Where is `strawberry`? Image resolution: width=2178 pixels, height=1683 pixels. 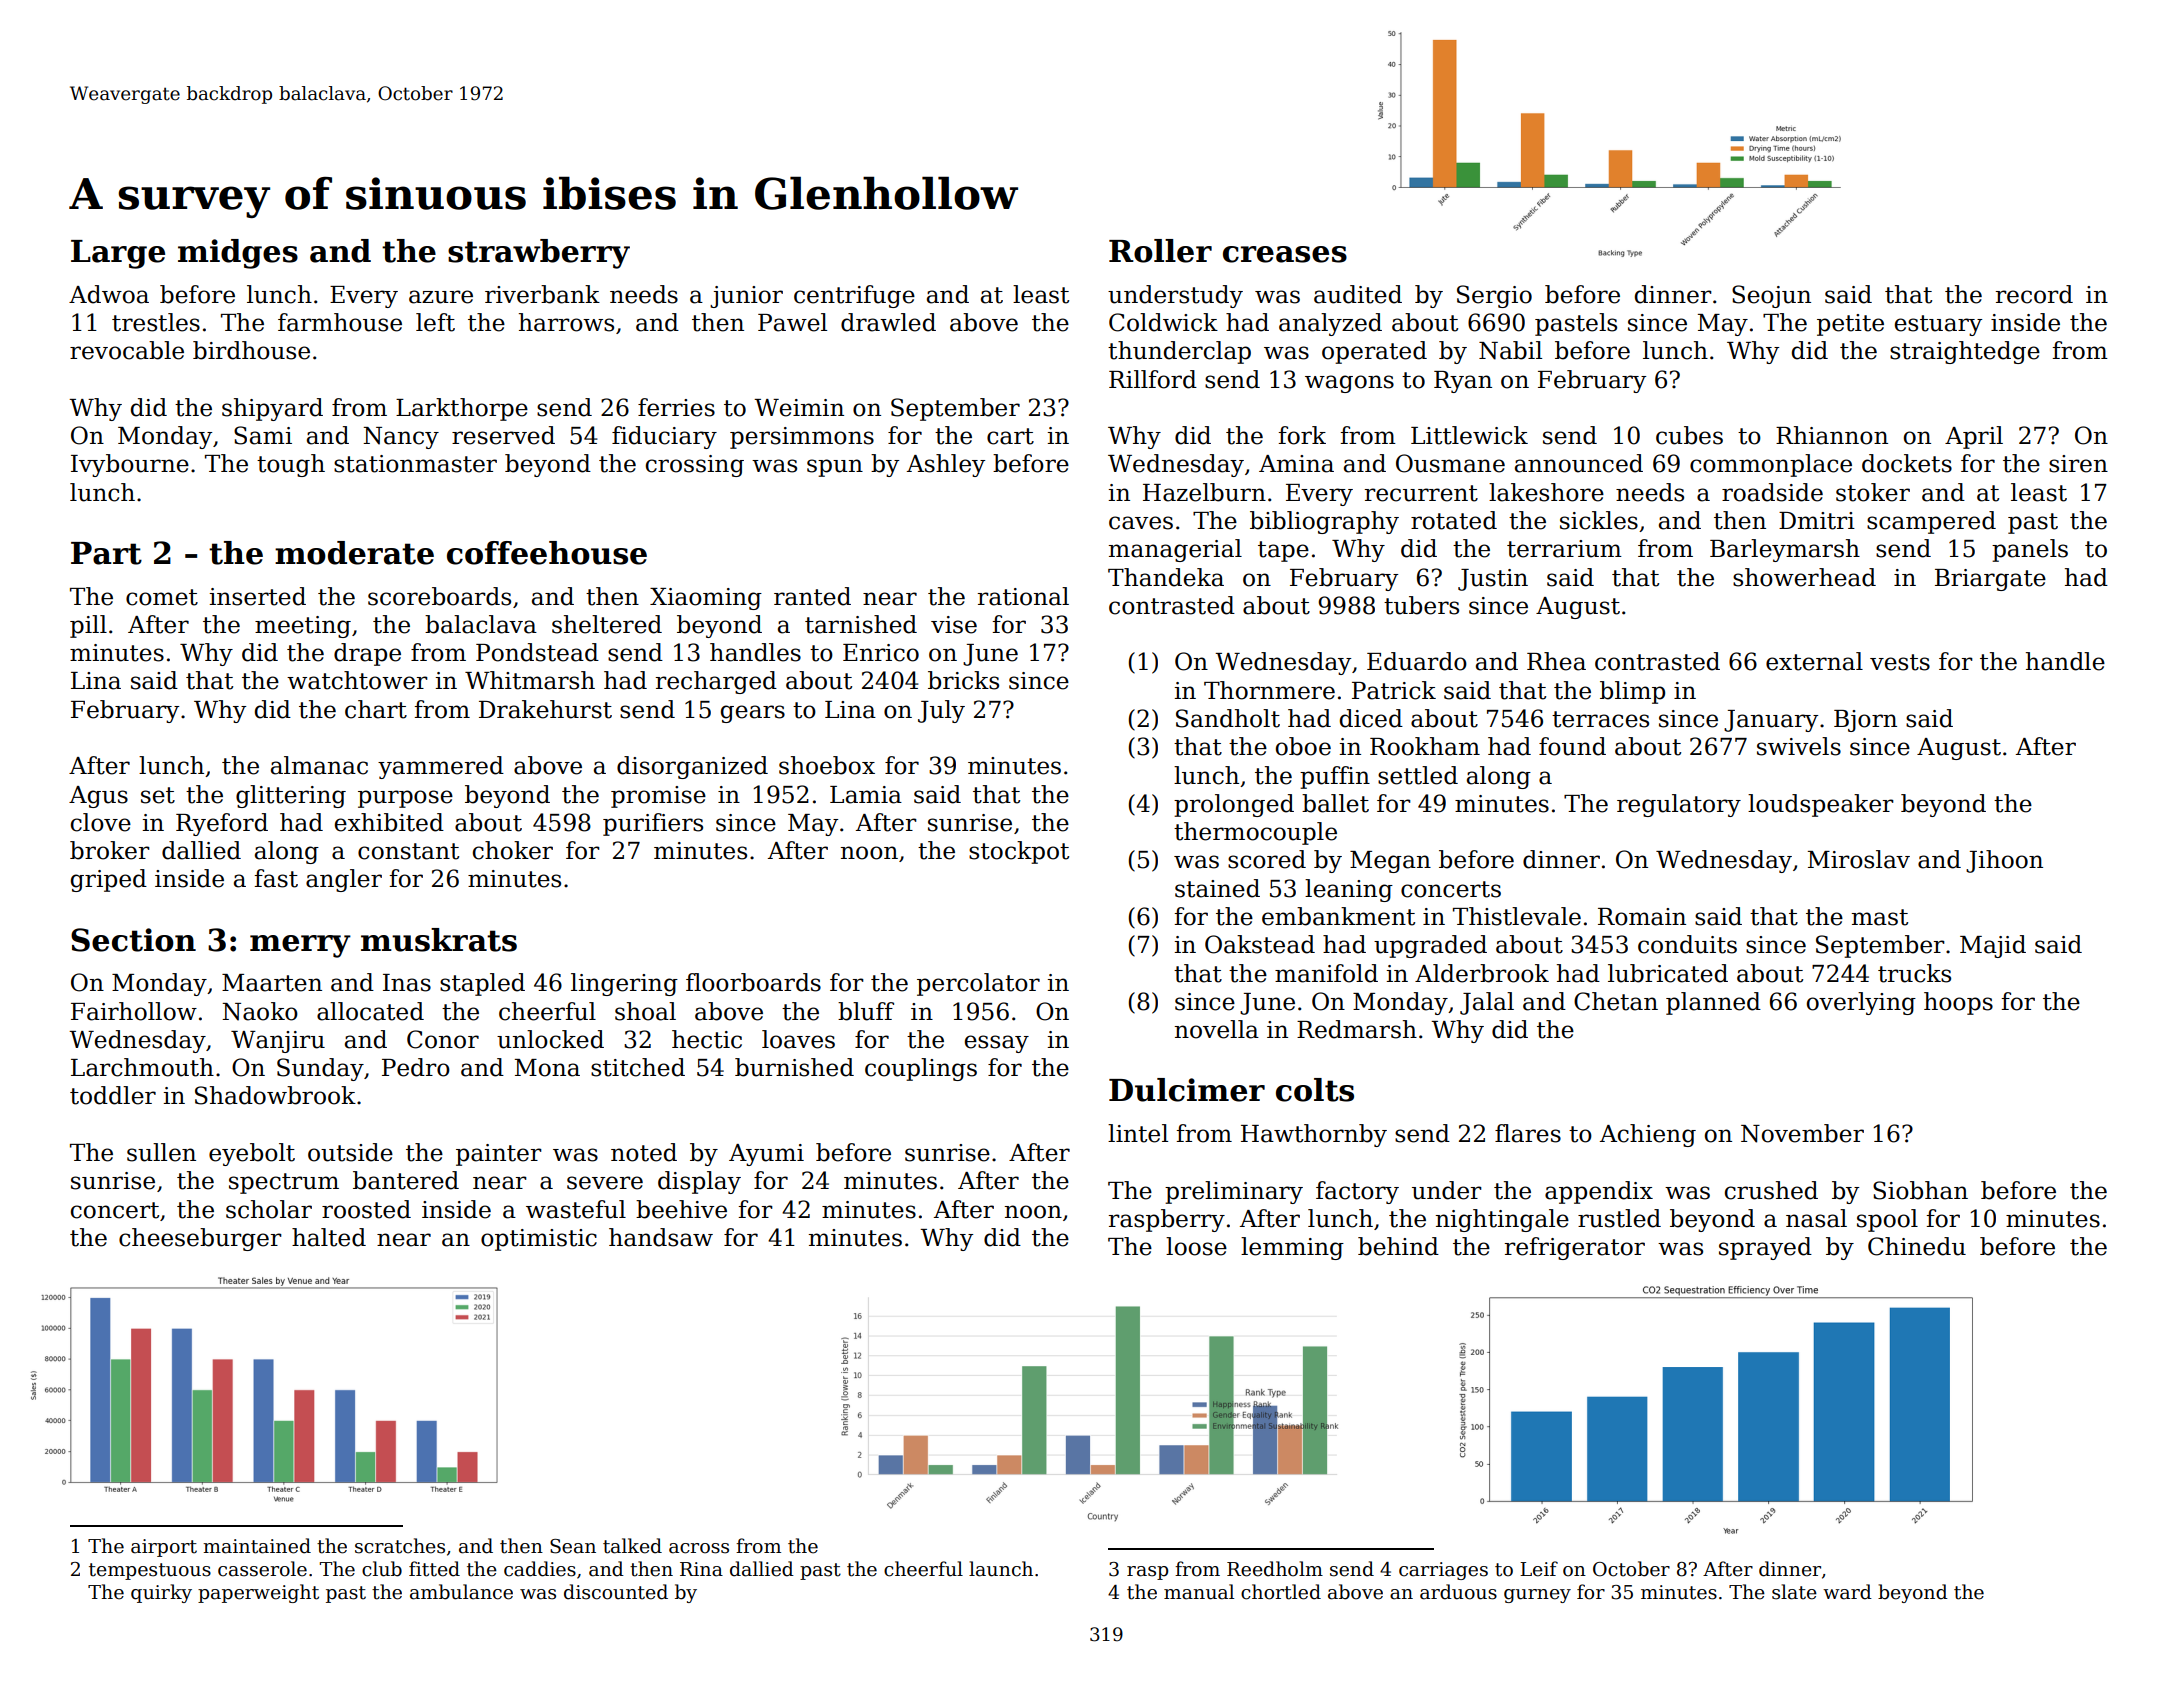 strawberry is located at coordinates (539, 254).
